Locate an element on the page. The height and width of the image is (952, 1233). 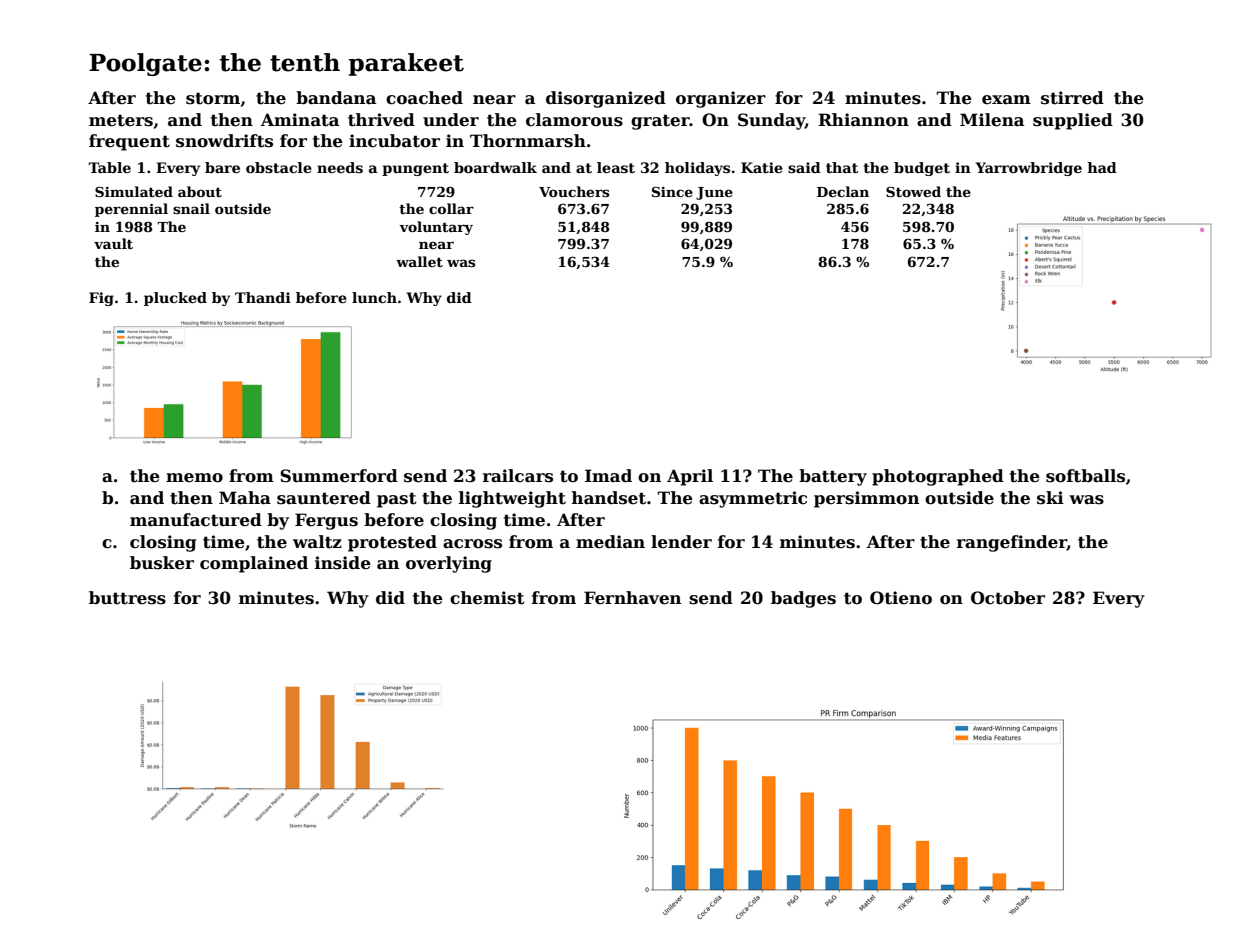
lunch is located at coordinates (374, 297).
